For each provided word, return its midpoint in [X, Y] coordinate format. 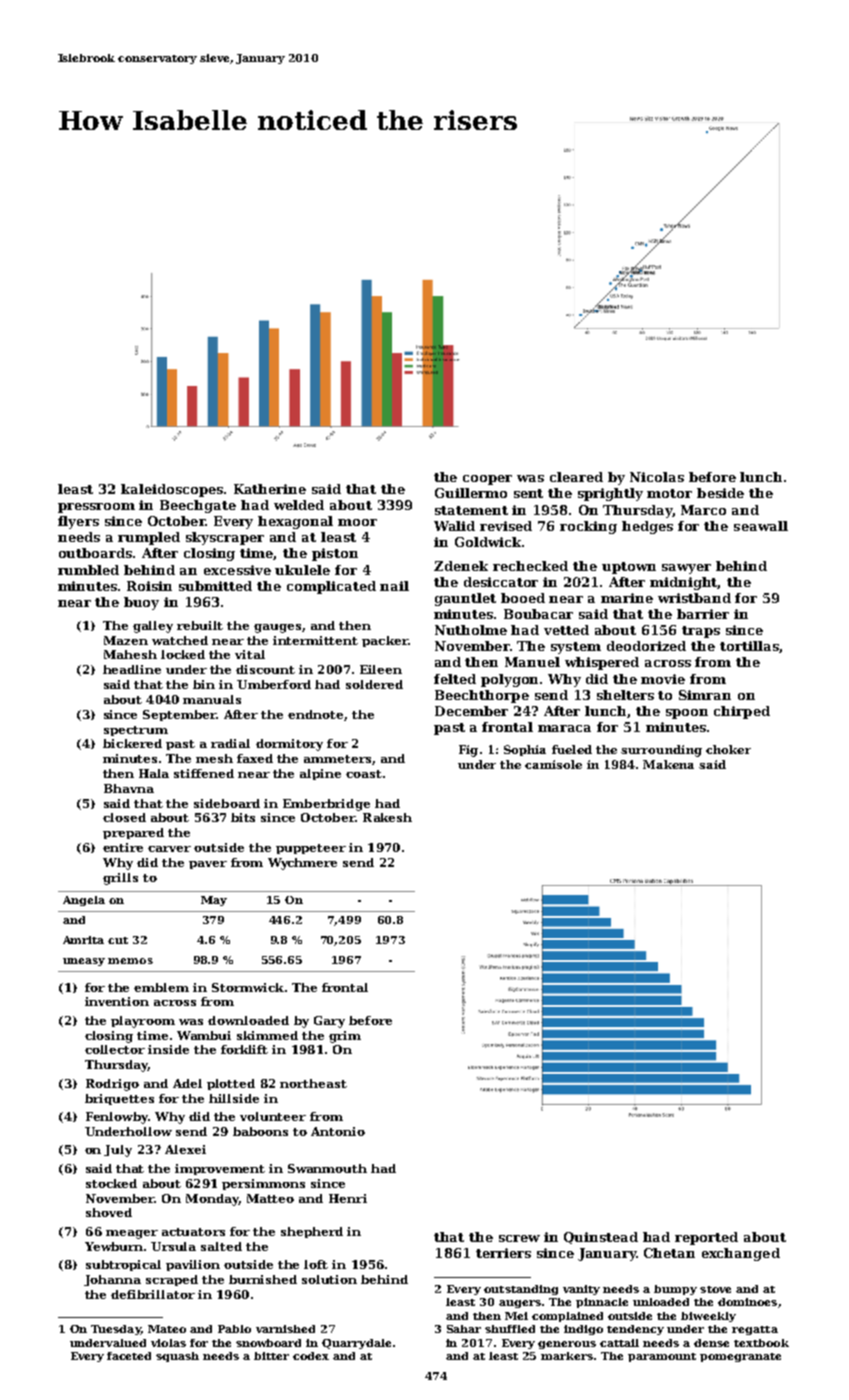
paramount [662, 1357]
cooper [487, 480]
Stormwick [248, 987]
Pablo [234, 1329]
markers [567, 1356]
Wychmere [302, 864]
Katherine [270, 489]
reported [706, 1238]
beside [720, 493]
